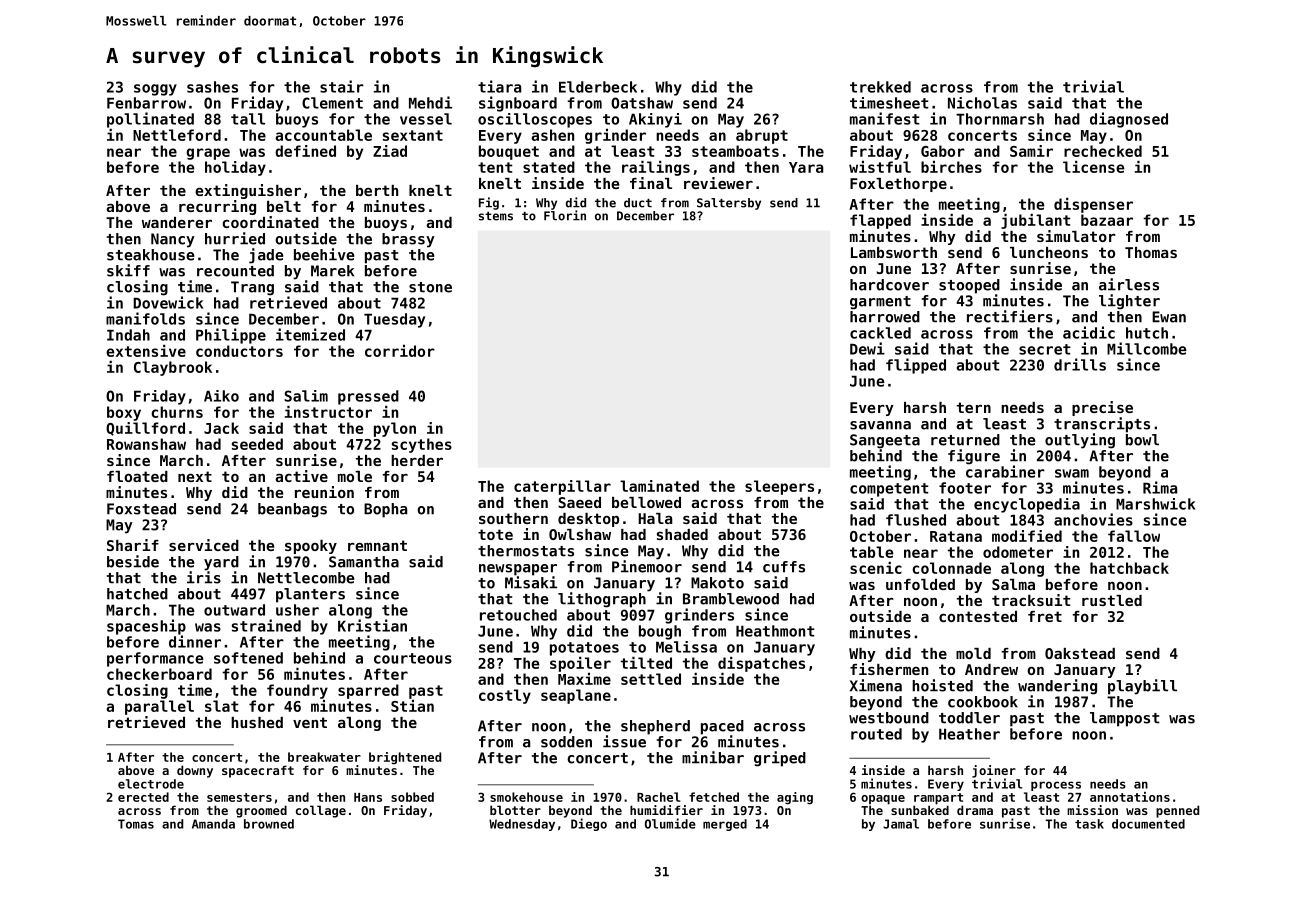  What do you see at coordinates (1000, 119) in the screenshot?
I see `Thornmarsh` at bounding box center [1000, 119].
